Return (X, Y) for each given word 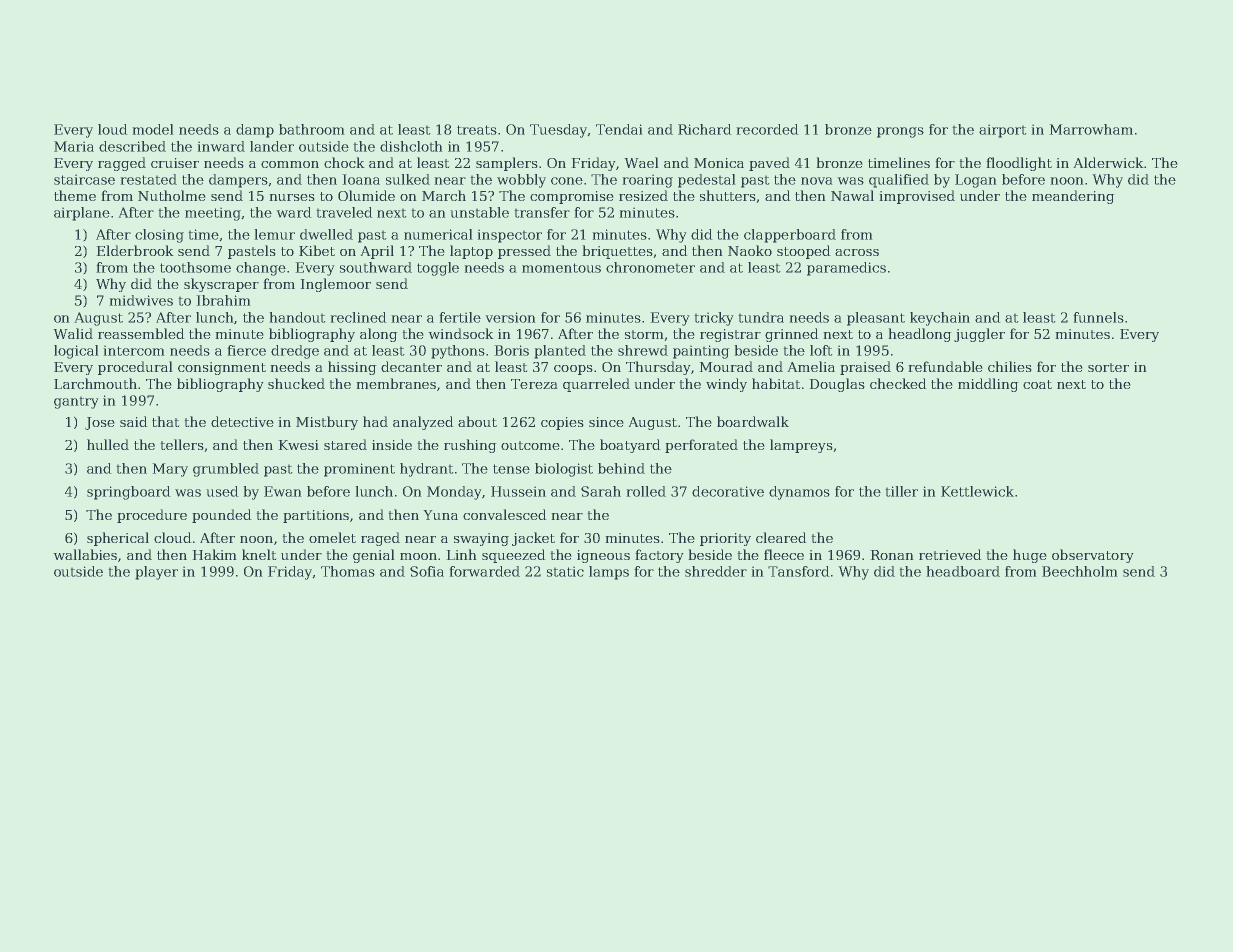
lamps (609, 573)
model (153, 129)
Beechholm (1080, 571)
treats (477, 130)
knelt (259, 554)
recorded (767, 129)
